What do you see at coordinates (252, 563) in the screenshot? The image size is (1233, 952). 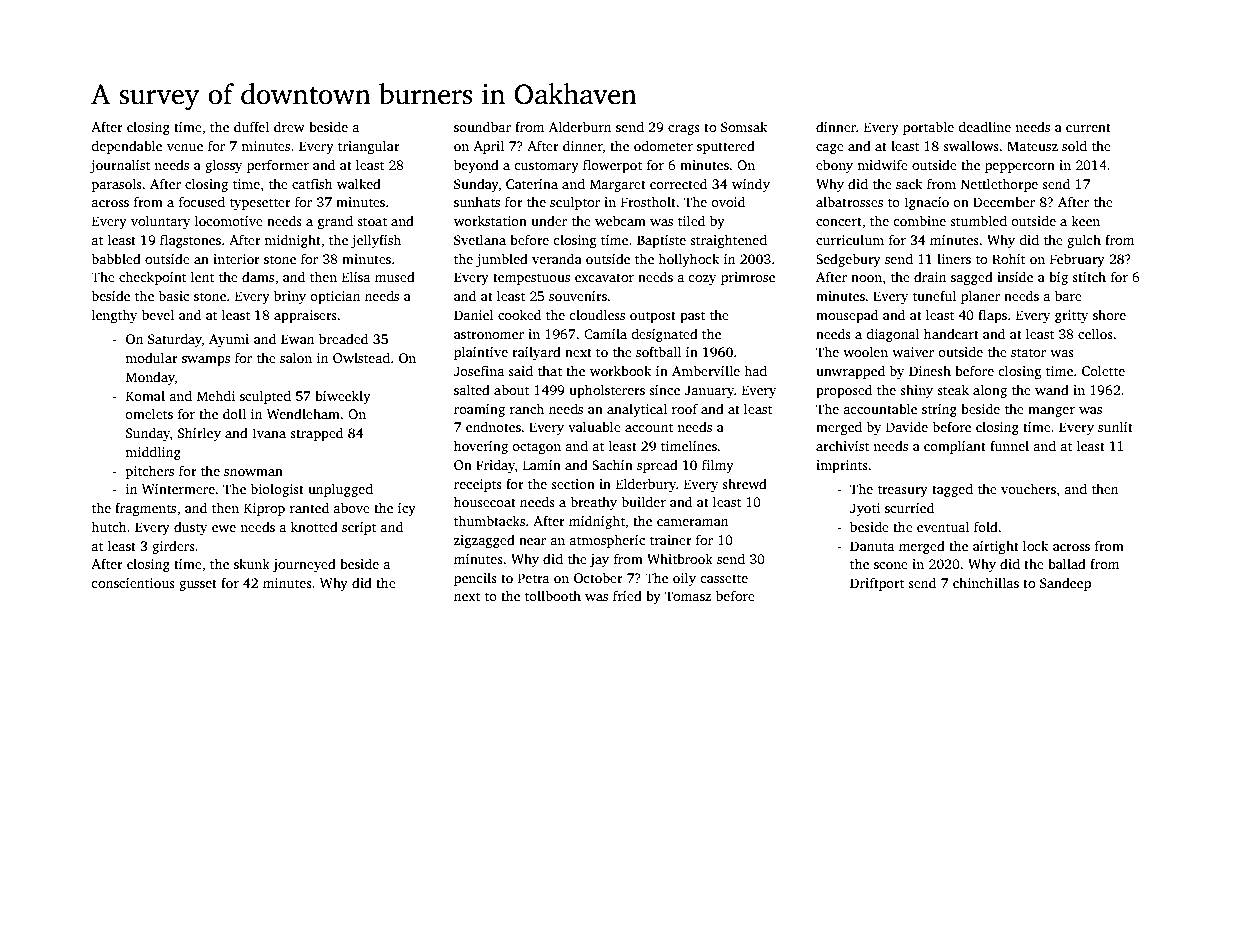 I see `skunk` at bounding box center [252, 563].
